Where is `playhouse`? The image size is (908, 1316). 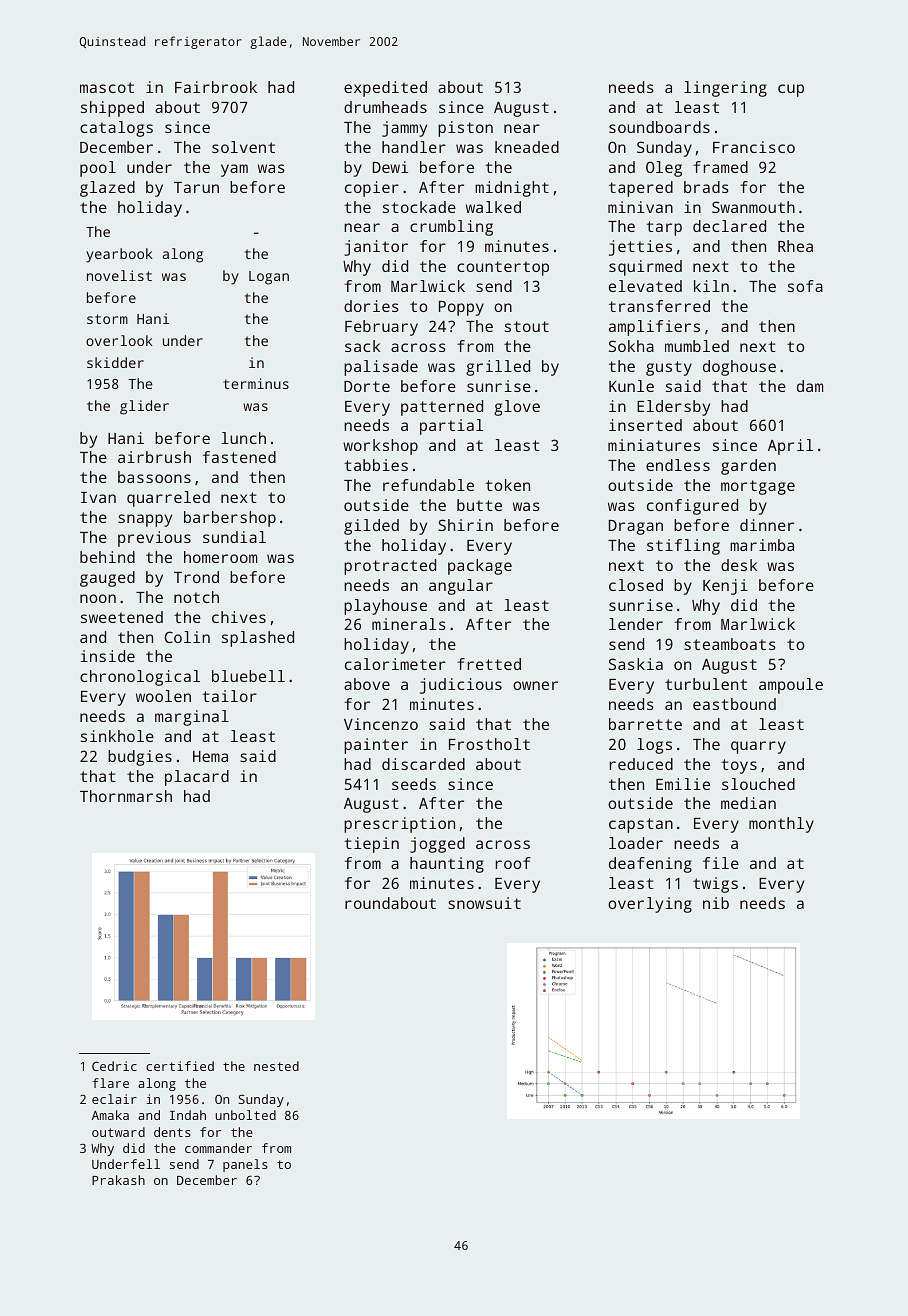
playhouse is located at coordinates (385, 607).
